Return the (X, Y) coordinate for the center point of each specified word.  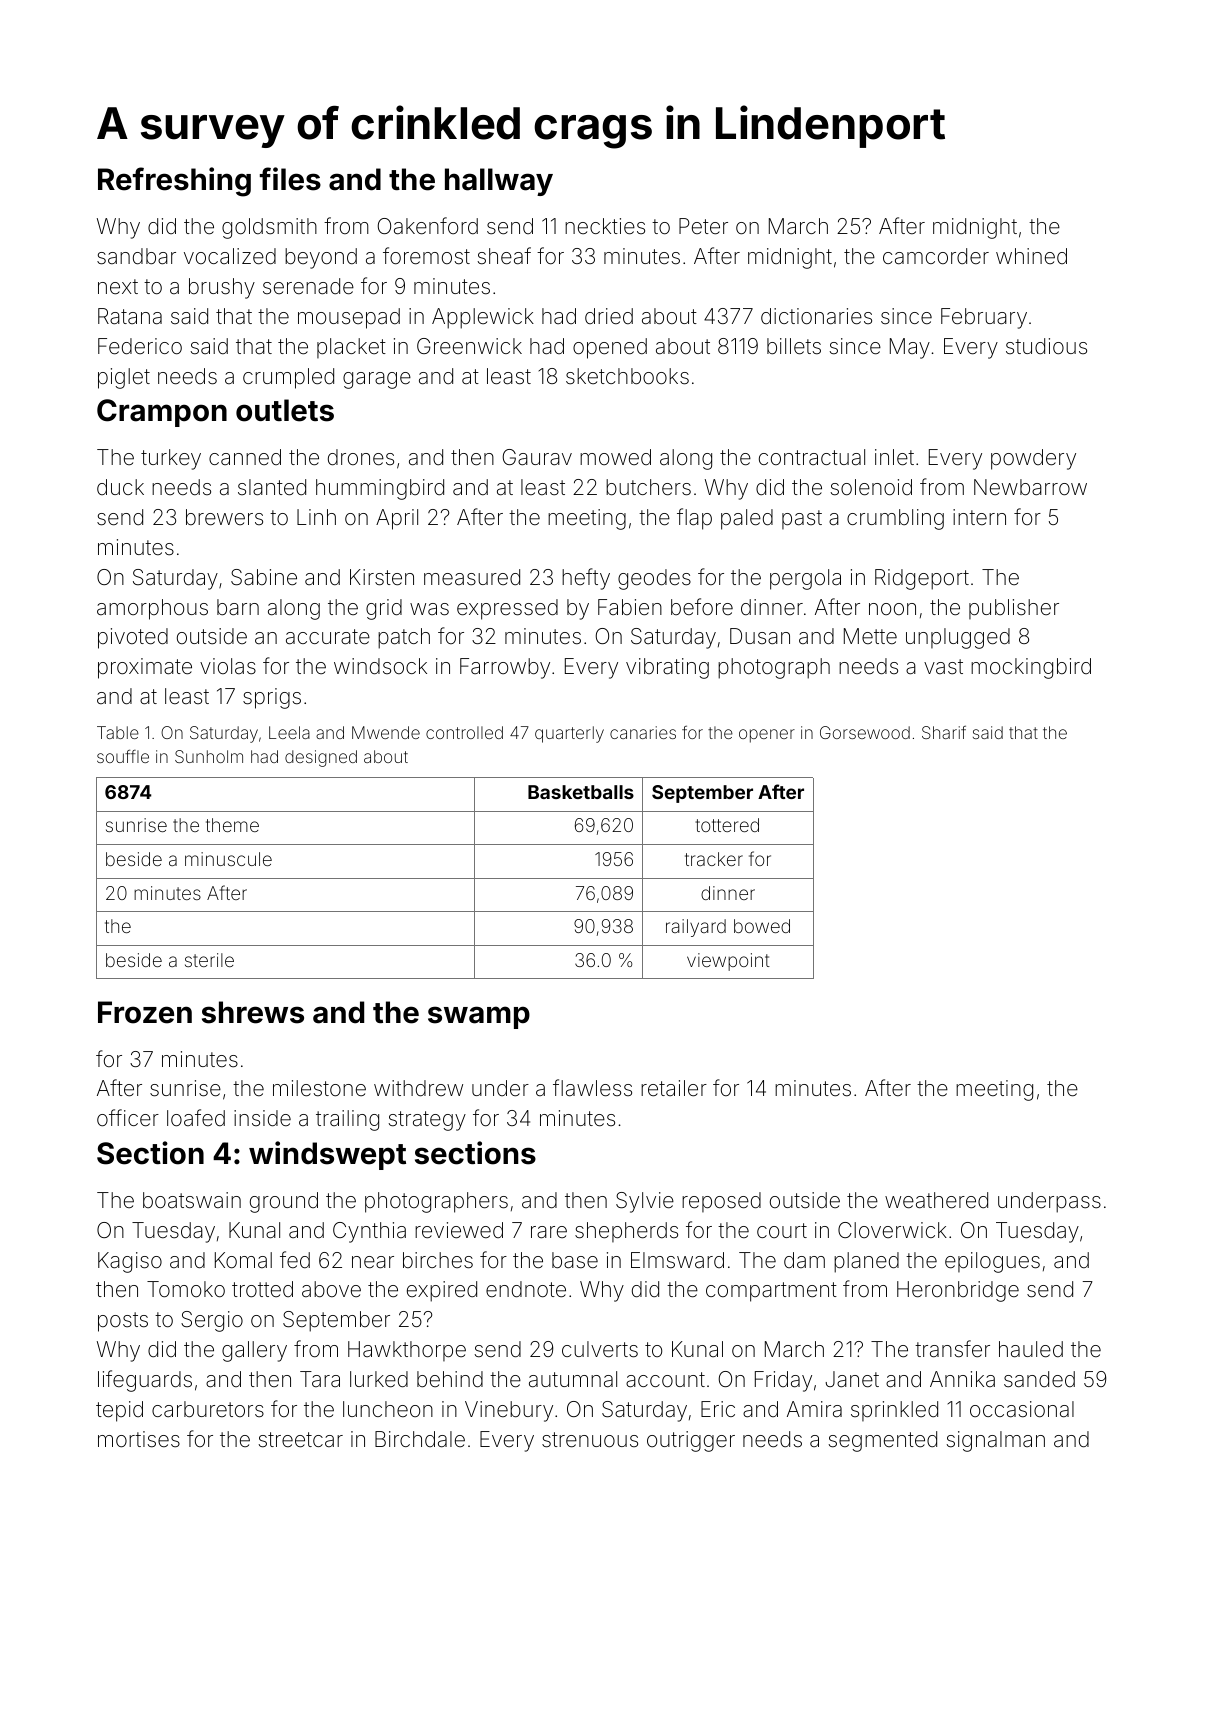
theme (232, 825)
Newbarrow (1030, 487)
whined (1031, 256)
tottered (727, 825)
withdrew (418, 1088)
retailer (674, 1088)
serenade (308, 286)
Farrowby (505, 668)
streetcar (301, 1440)
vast (943, 667)
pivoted (133, 638)
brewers (224, 517)
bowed (762, 926)
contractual (812, 457)
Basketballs (581, 792)
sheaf (504, 256)
